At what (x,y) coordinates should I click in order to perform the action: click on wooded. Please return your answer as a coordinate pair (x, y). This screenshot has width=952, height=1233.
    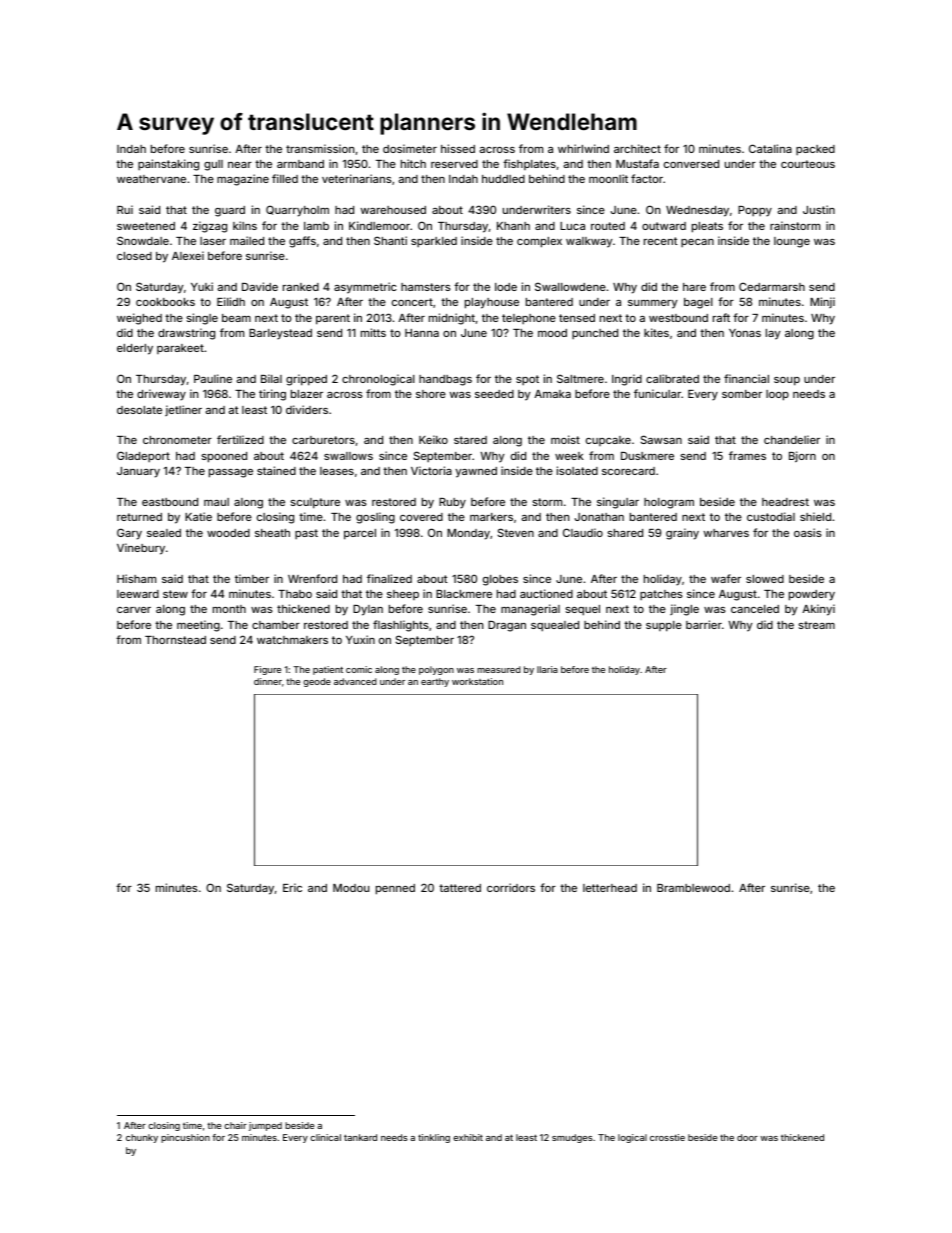
    Looking at the image, I should click on (228, 533).
